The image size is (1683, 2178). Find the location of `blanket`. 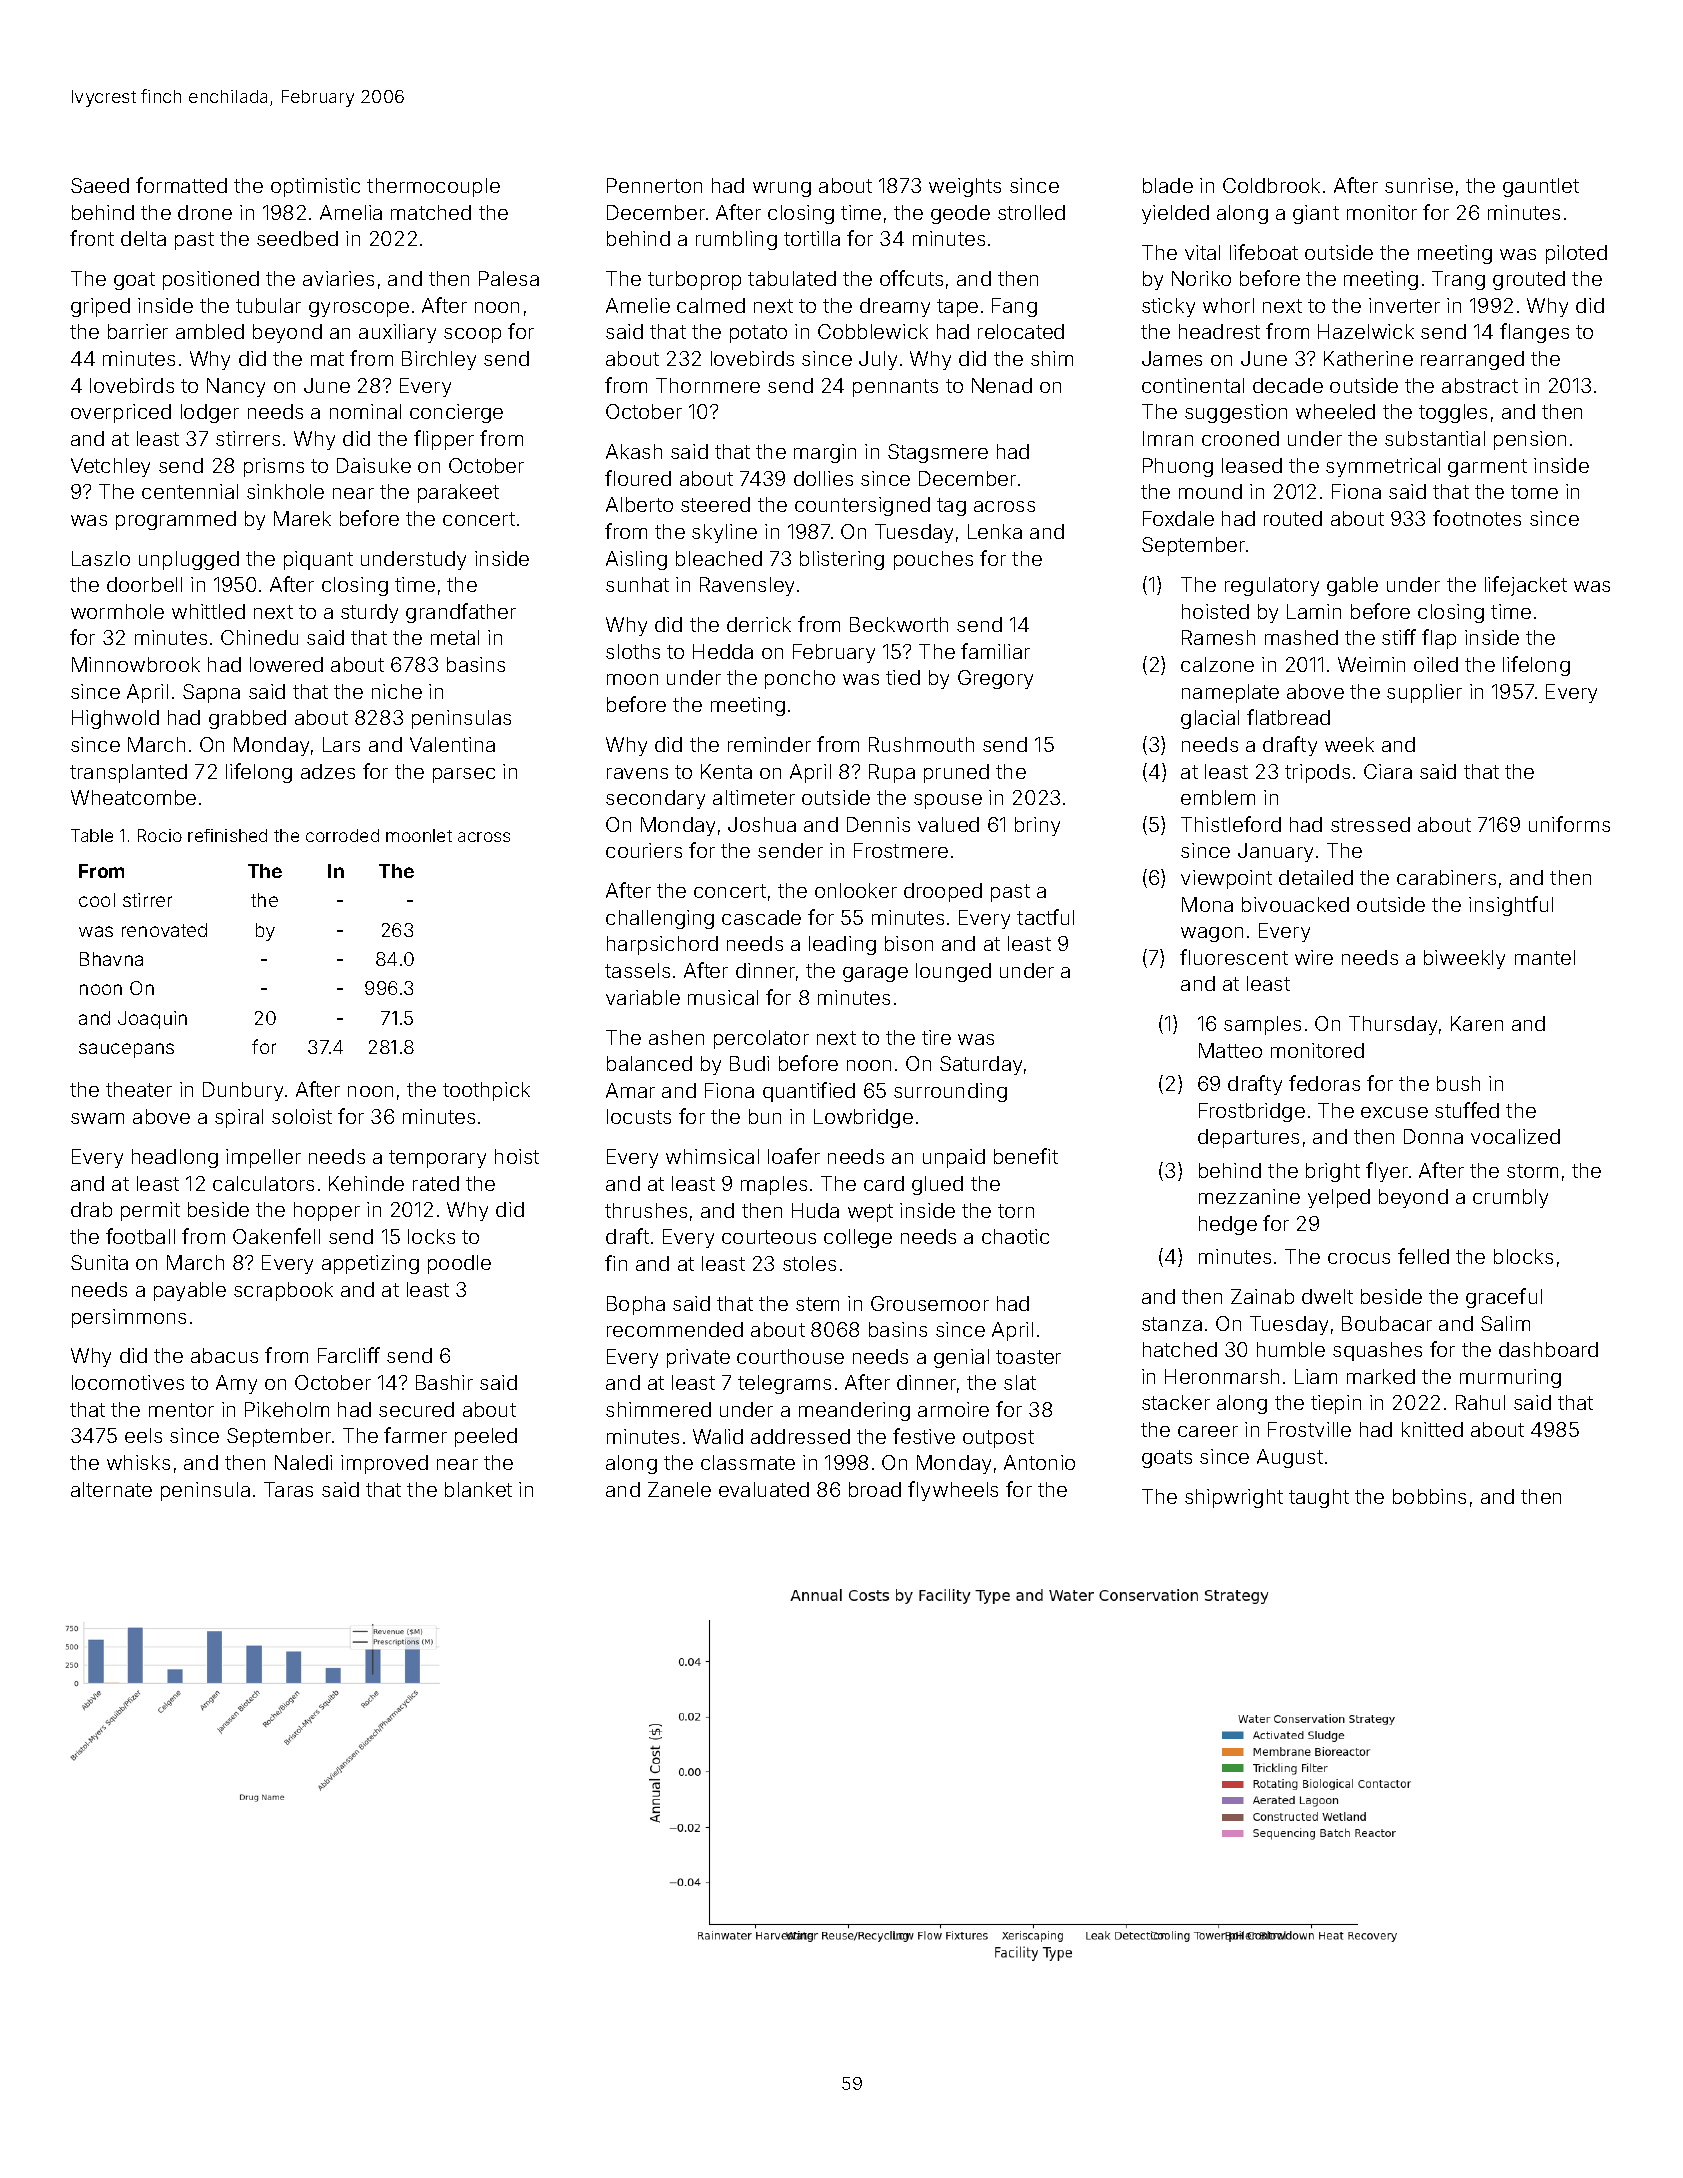

blanket is located at coordinates (478, 1489).
